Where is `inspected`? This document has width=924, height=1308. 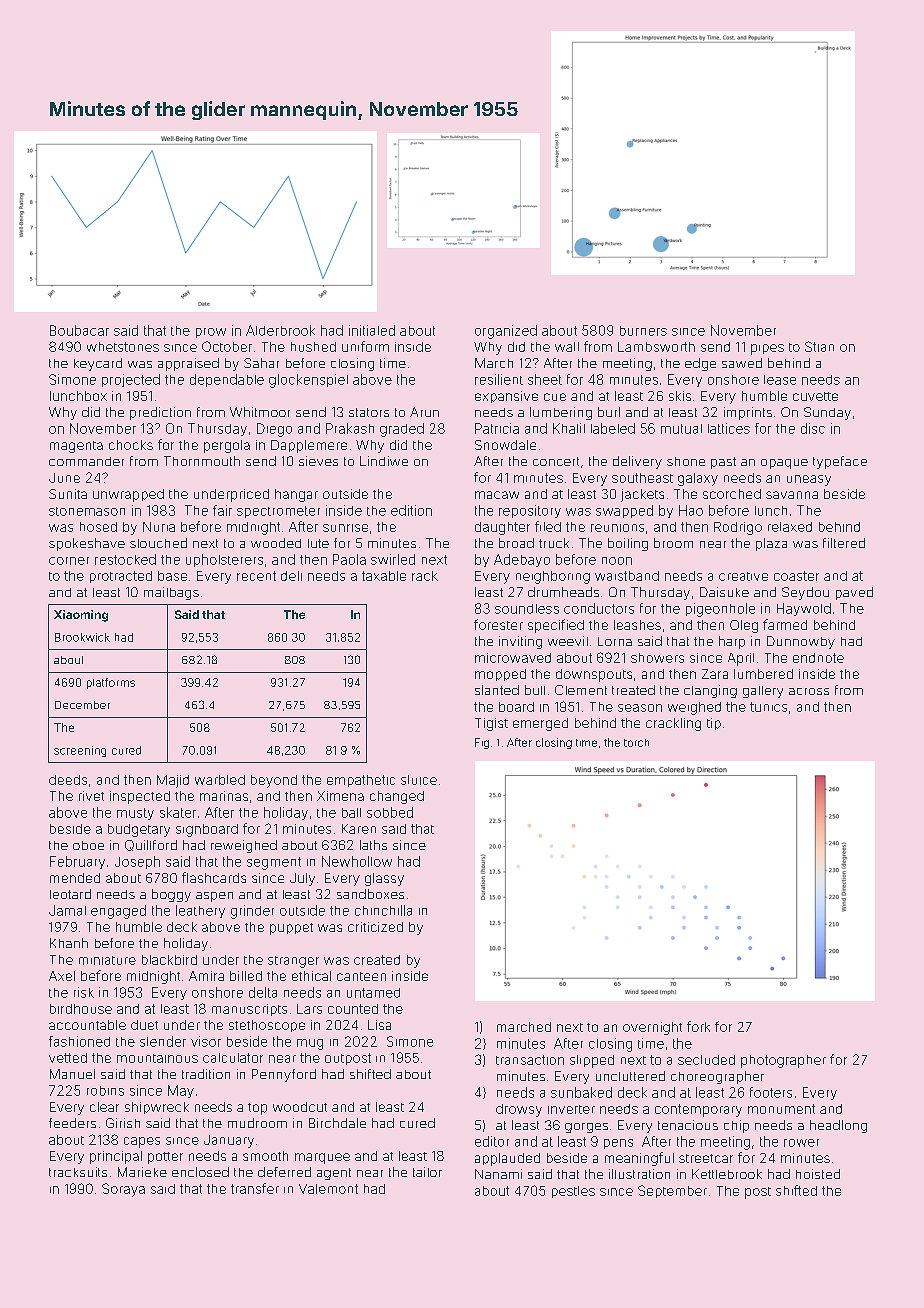 inspected is located at coordinates (140, 797).
